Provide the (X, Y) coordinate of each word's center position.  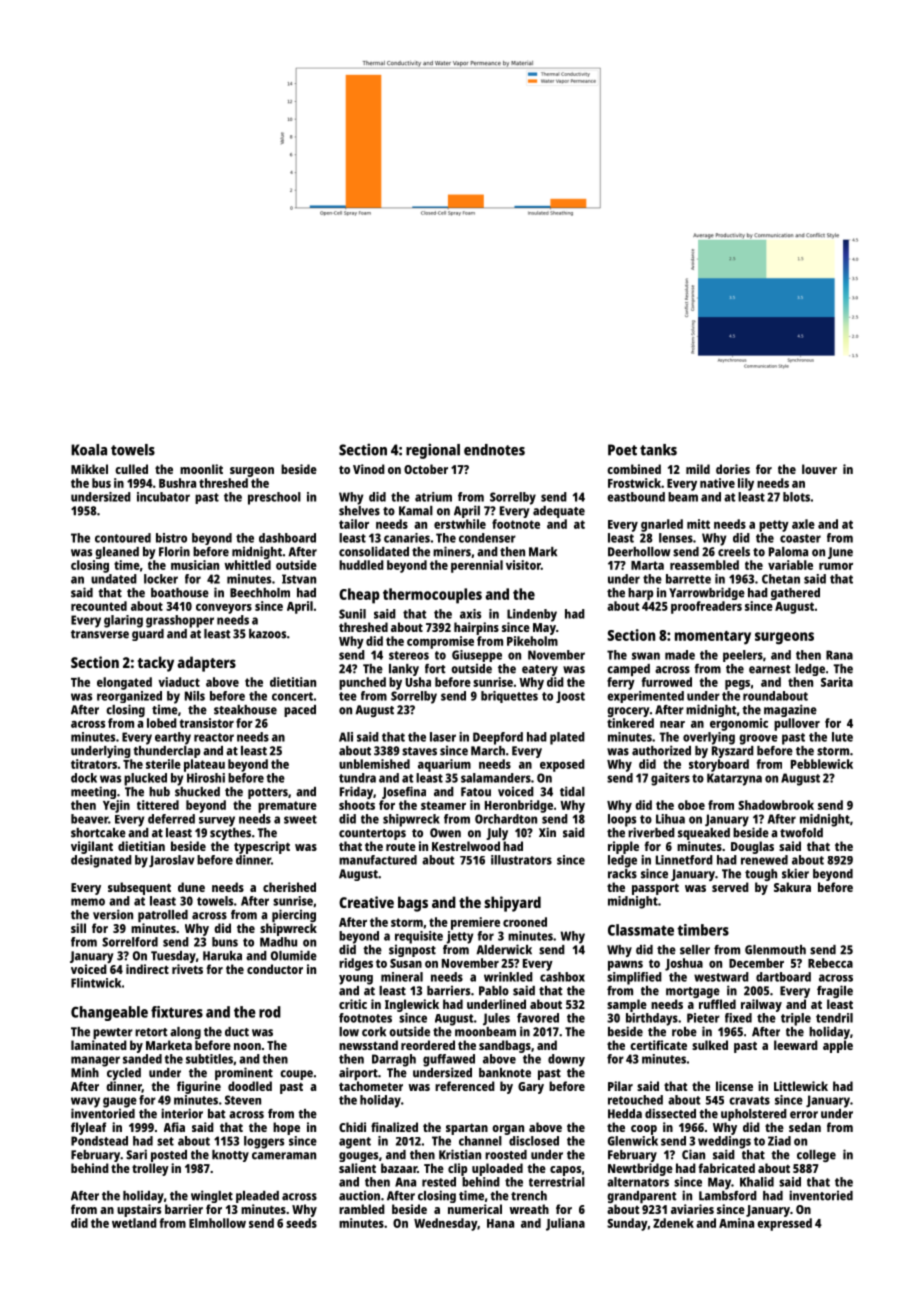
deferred (171, 819)
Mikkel (89, 469)
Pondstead (99, 1141)
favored (538, 1018)
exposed (562, 765)
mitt (698, 524)
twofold (801, 833)
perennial (477, 566)
